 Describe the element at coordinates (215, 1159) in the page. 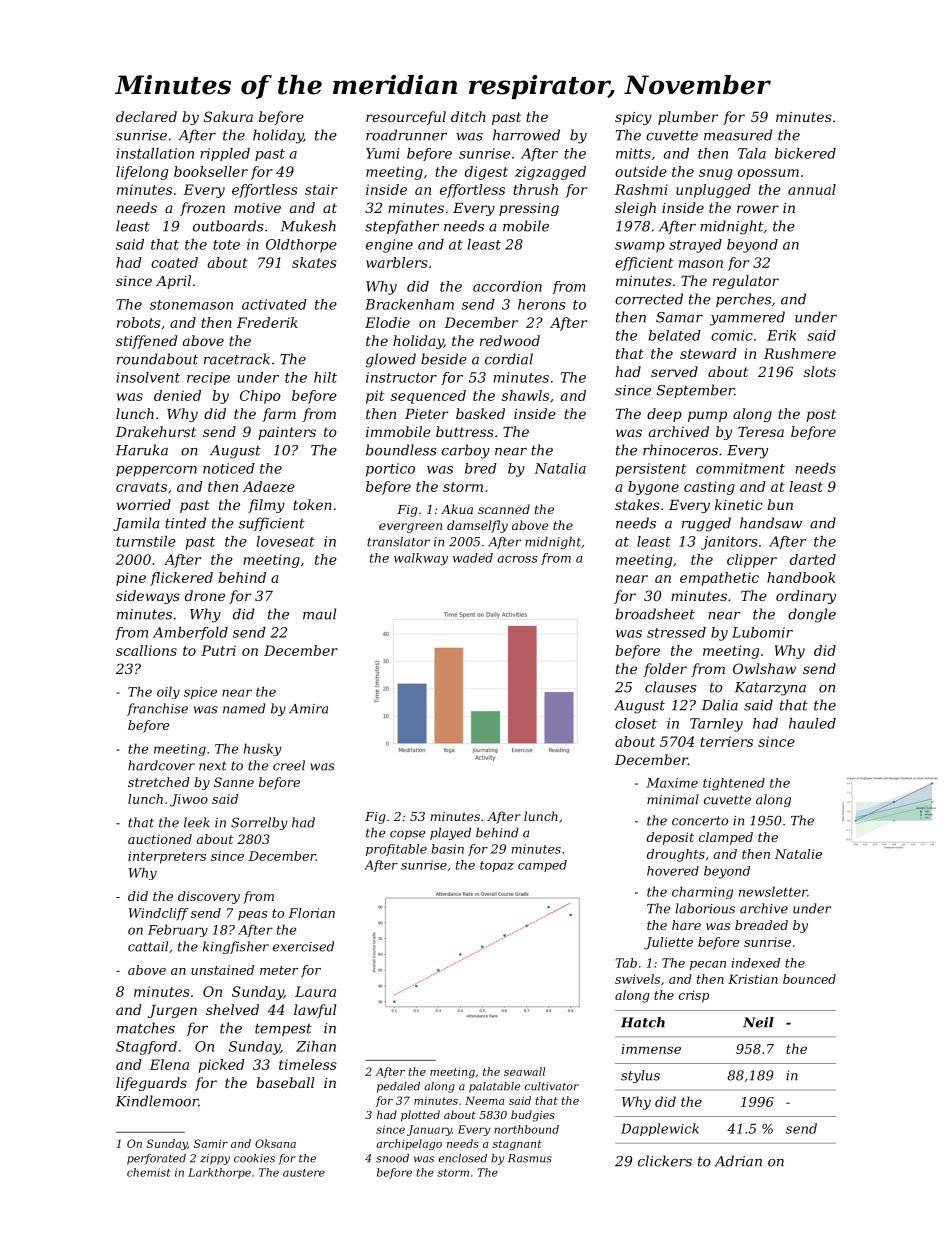

I see `zippy` at that location.
